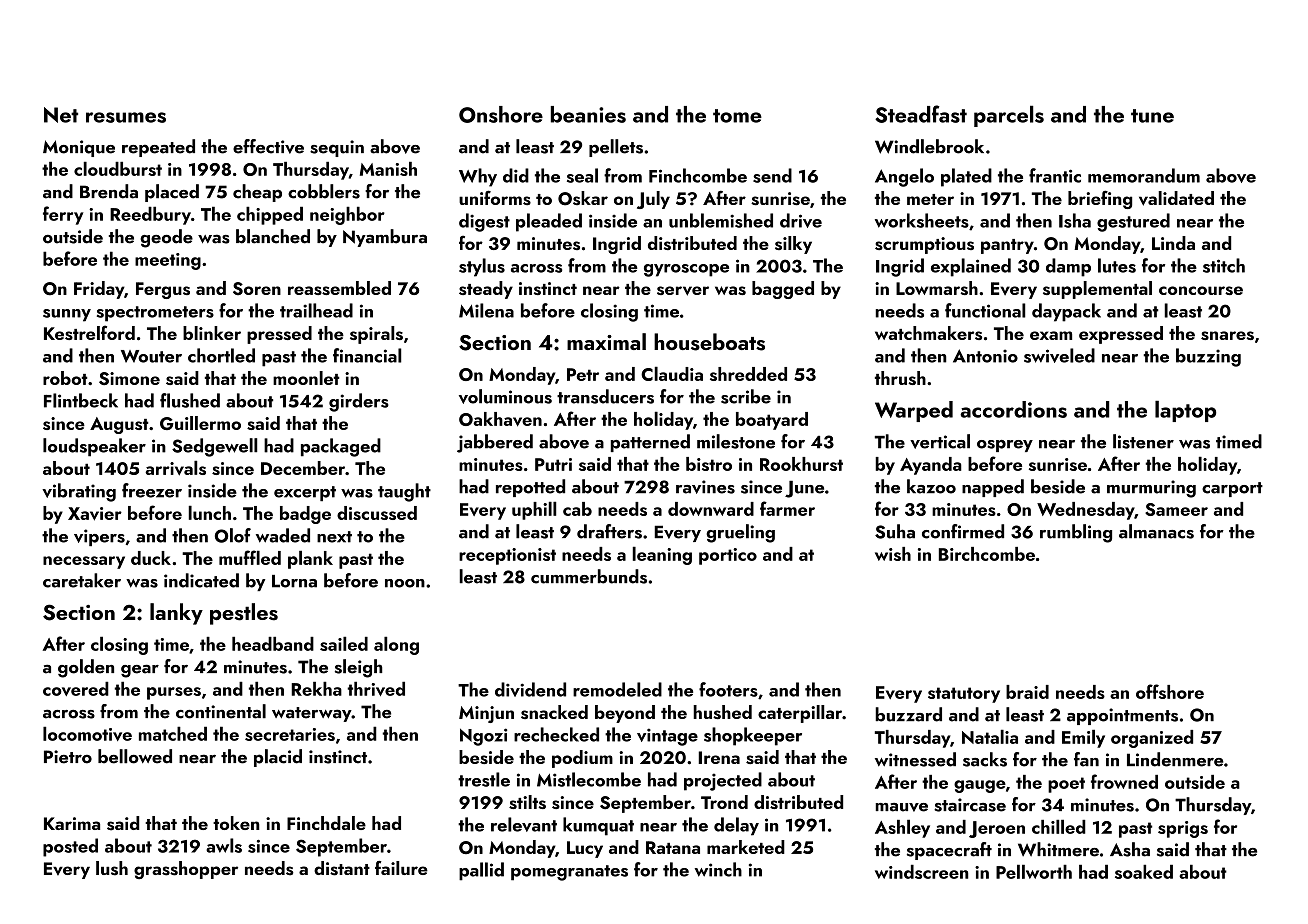  What do you see at coordinates (698, 175) in the page?
I see `Finchcombe` at bounding box center [698, 175].
